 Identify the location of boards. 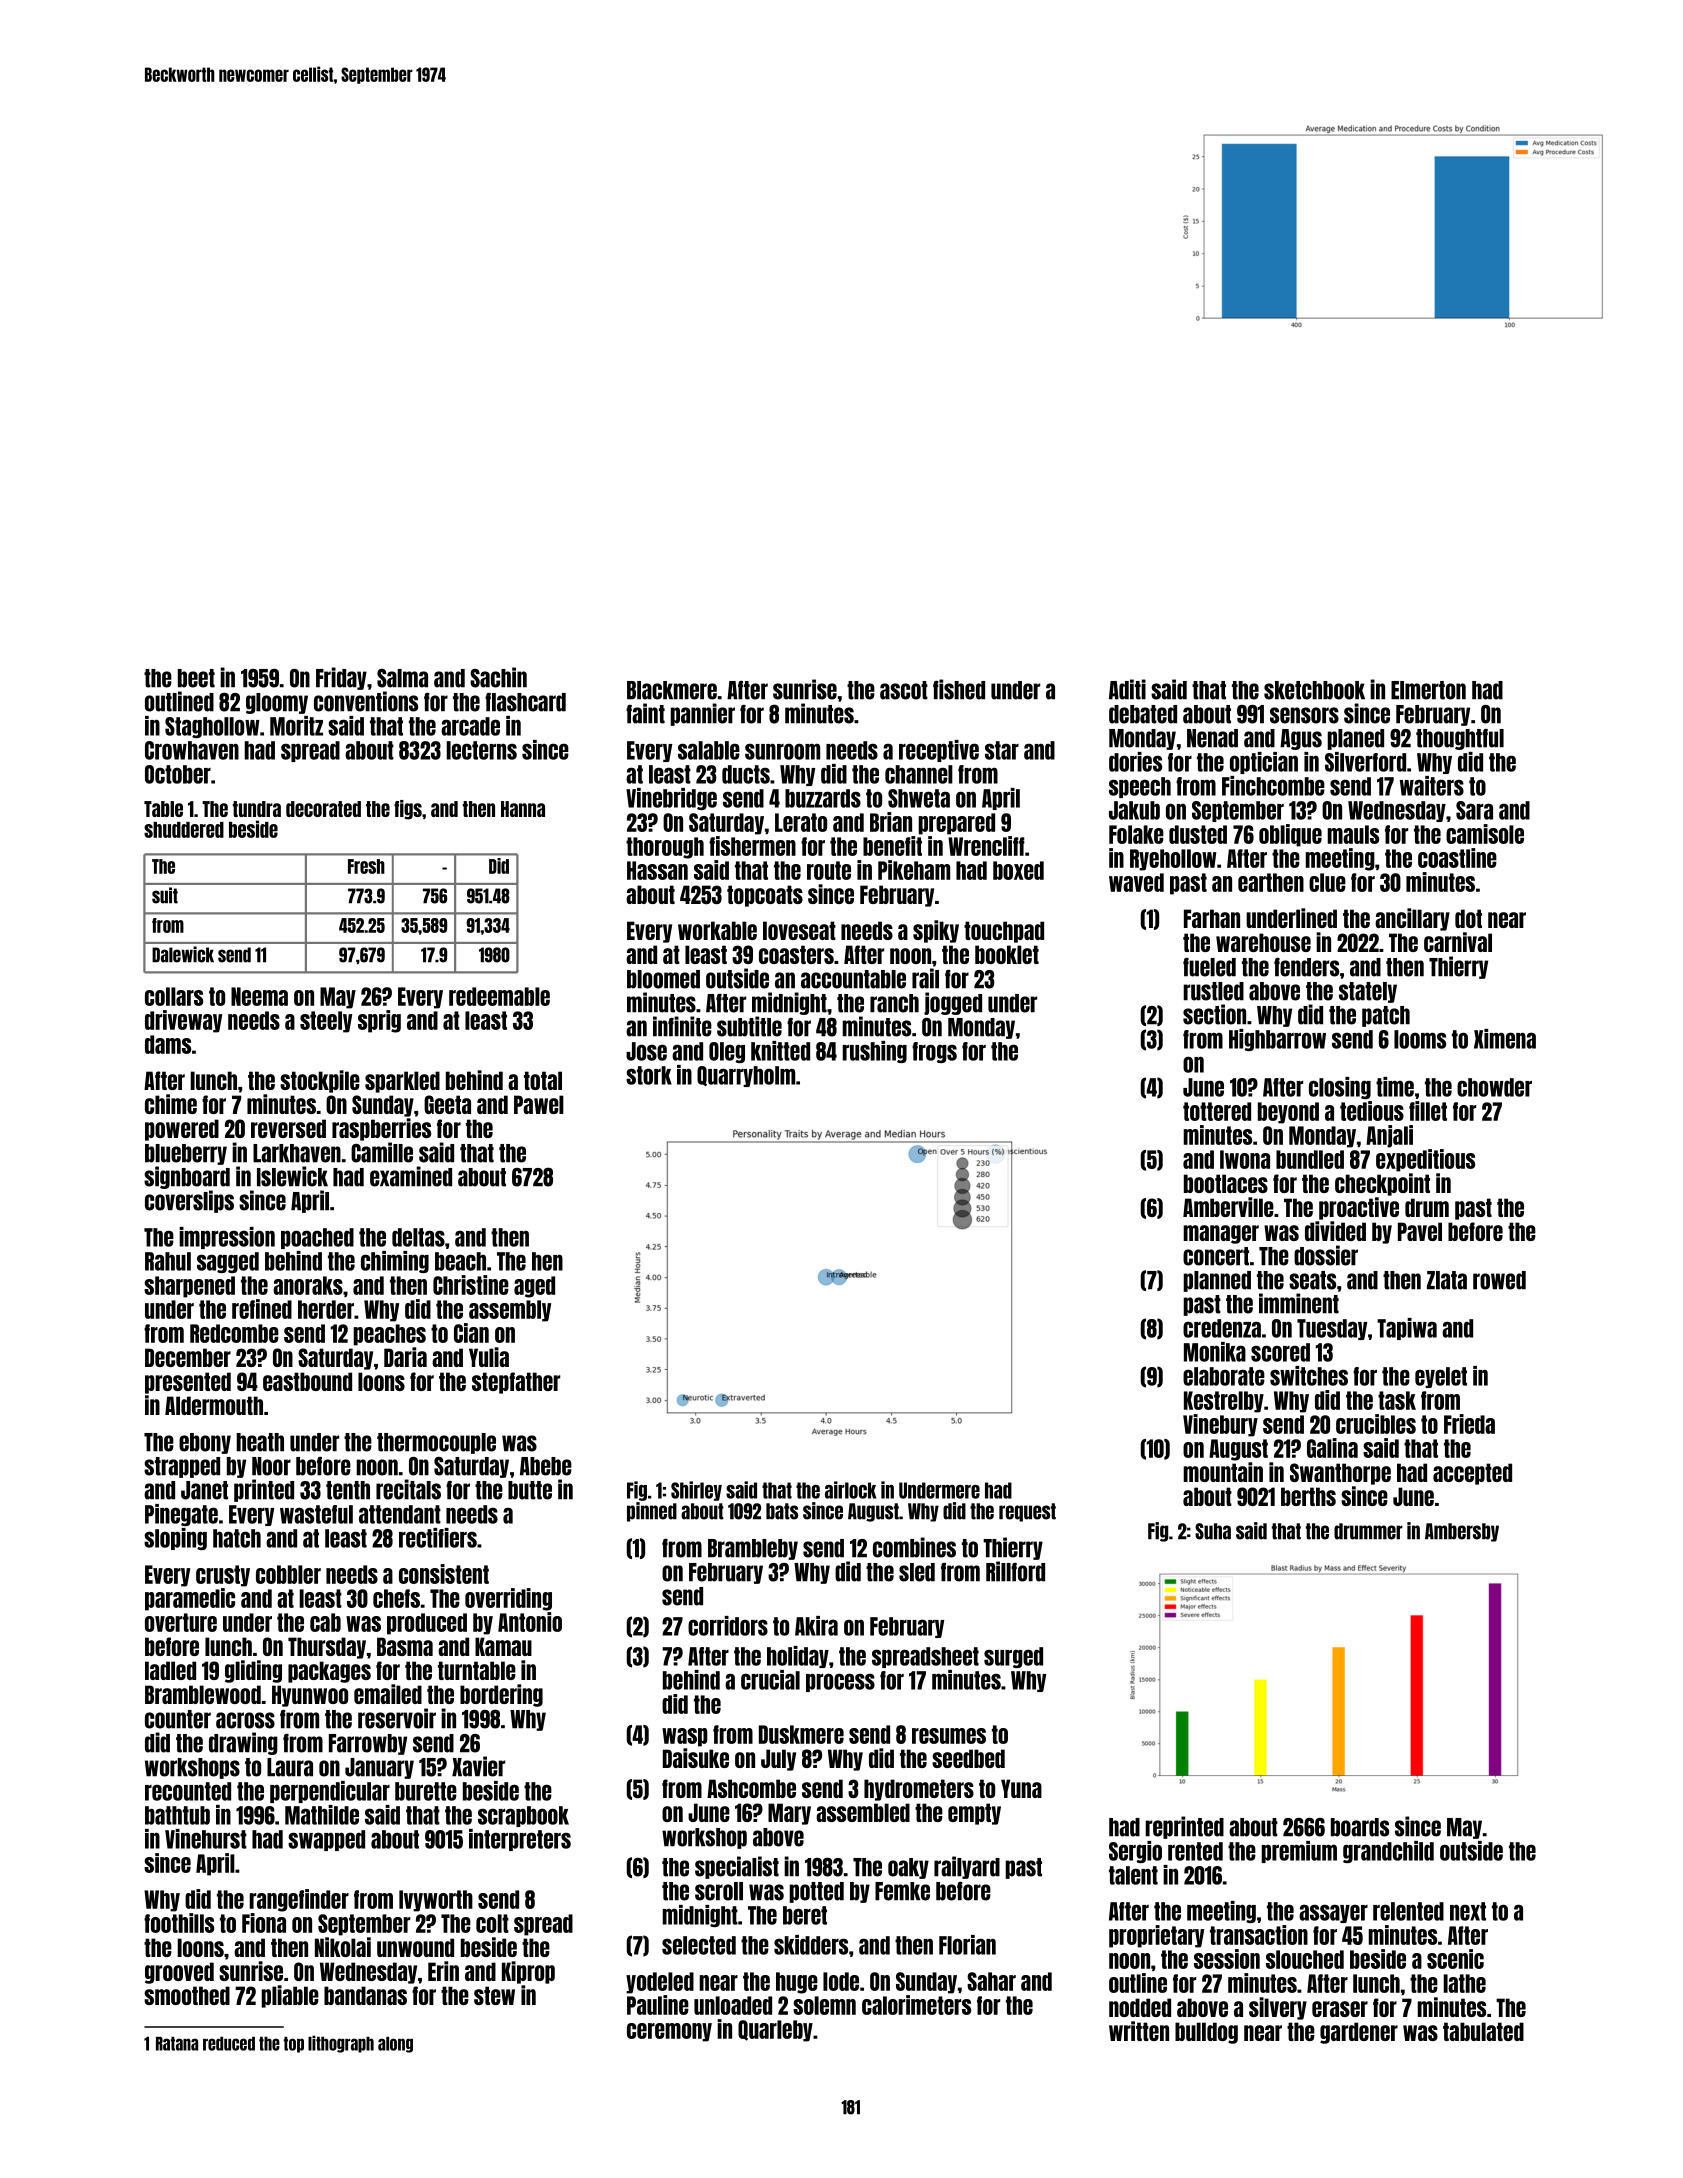
(1360, 1827).
